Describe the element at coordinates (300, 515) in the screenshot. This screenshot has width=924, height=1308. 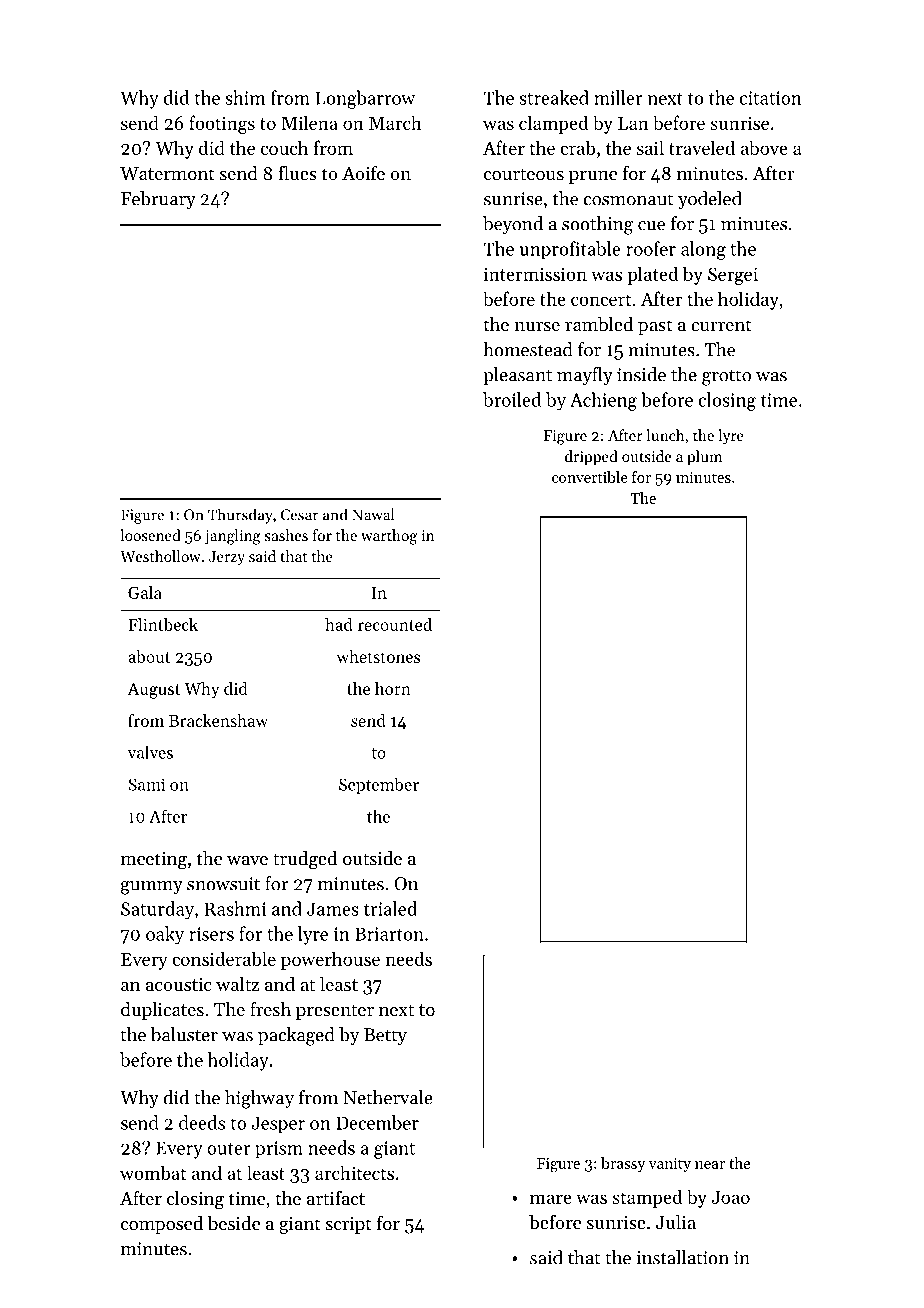
I see `Cesar` at that location.
